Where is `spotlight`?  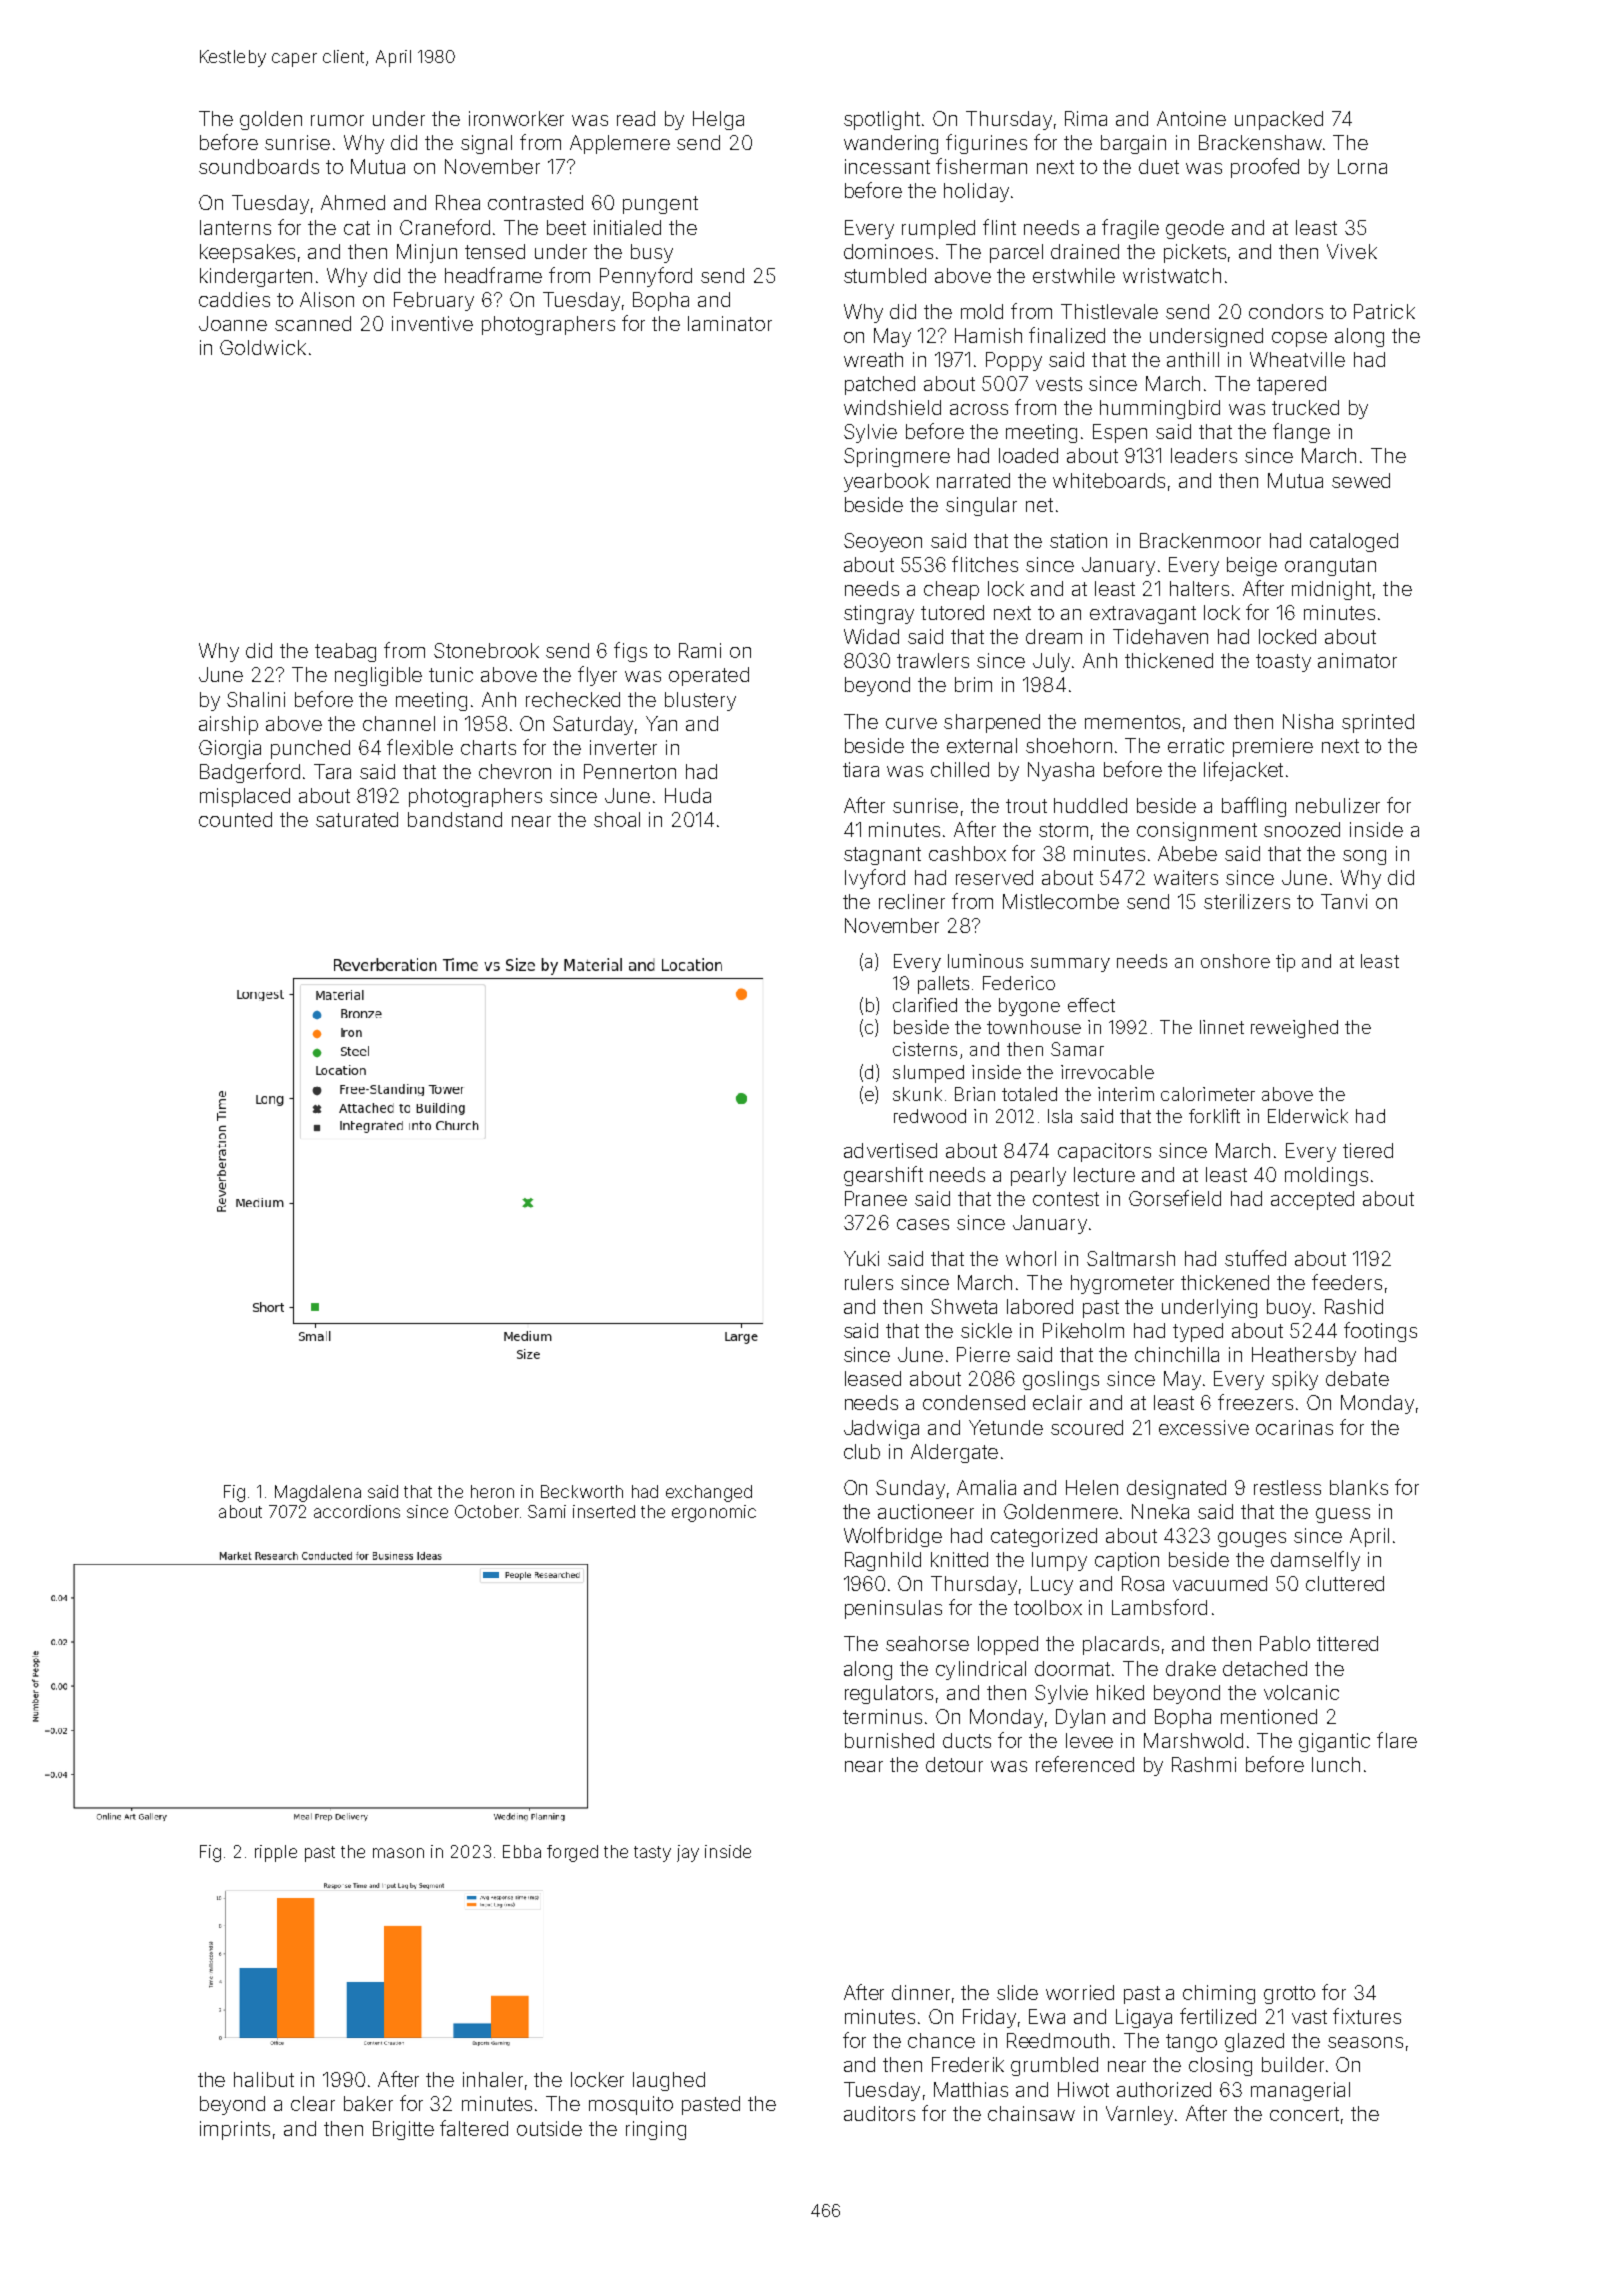
spotlight is located at coordinates (882, 120).
